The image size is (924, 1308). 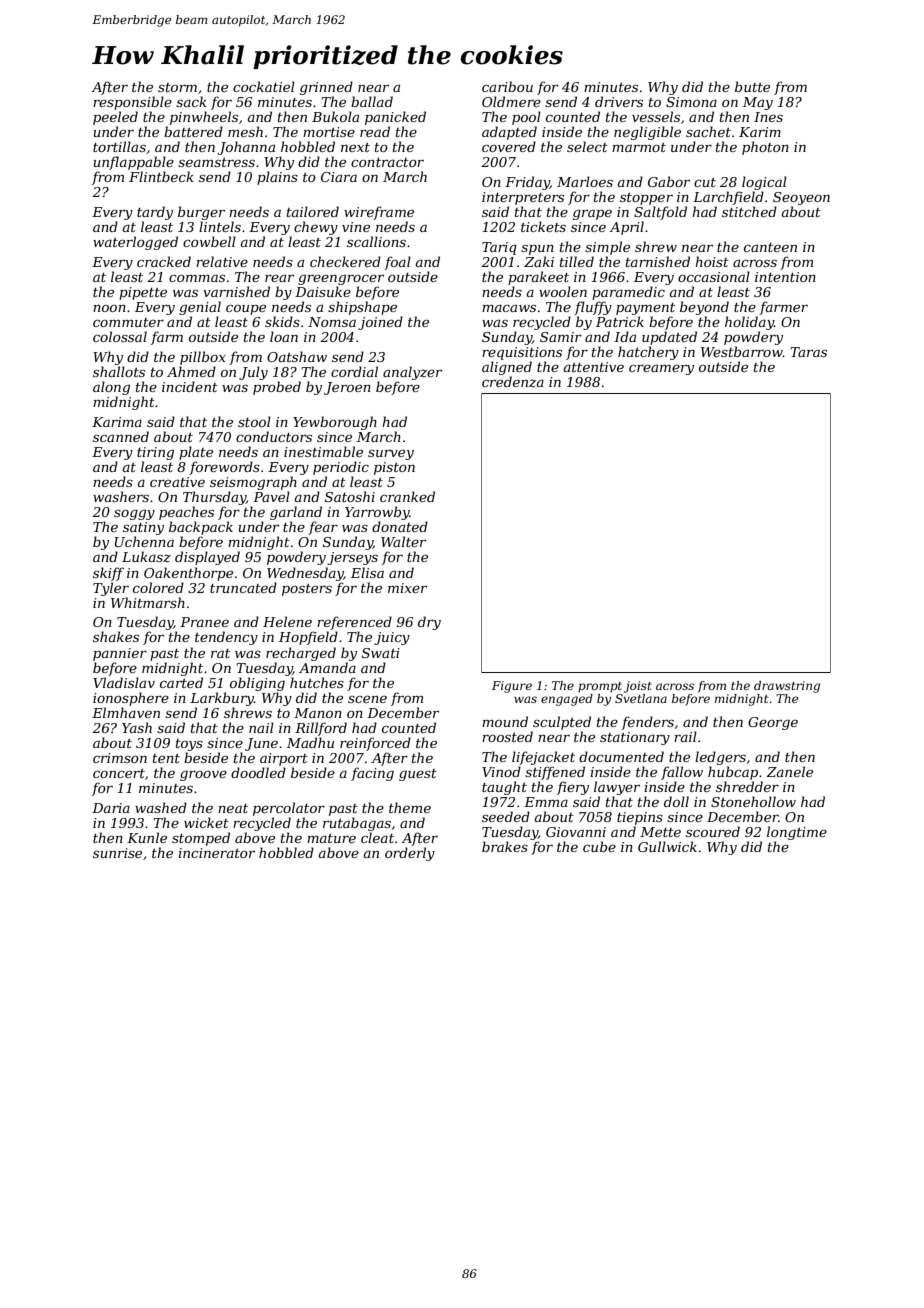 What do you see at coordinates (326, 88) in the screenshot?
I see `grinned` at bounding box center [326, 88].
